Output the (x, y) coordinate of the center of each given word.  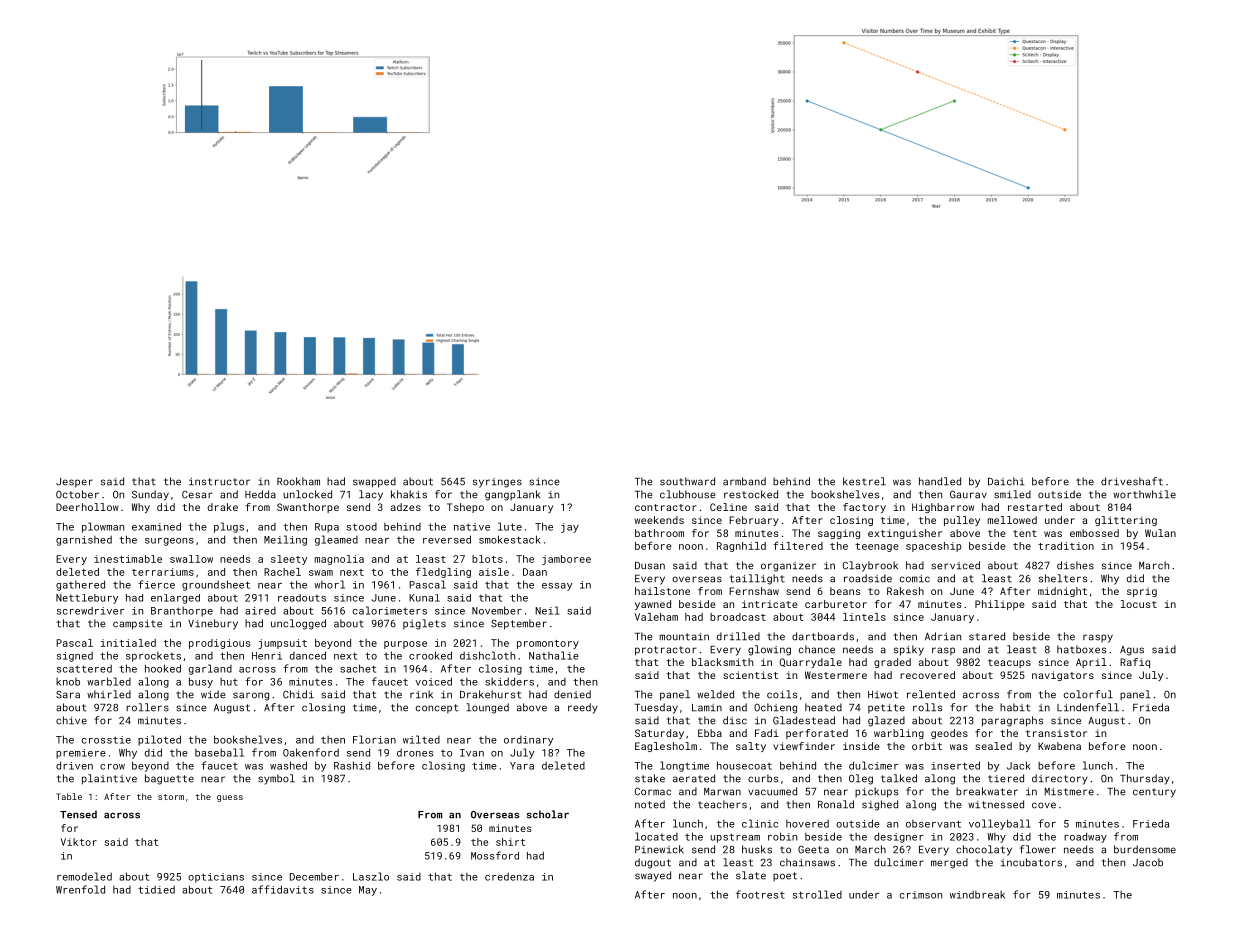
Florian (374, 739)
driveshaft (1132, 481)
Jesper (74, 482)
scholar (548, 814)
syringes (497, 483)
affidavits (283, 889)
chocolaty (984, 850)
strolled (817, 894)
